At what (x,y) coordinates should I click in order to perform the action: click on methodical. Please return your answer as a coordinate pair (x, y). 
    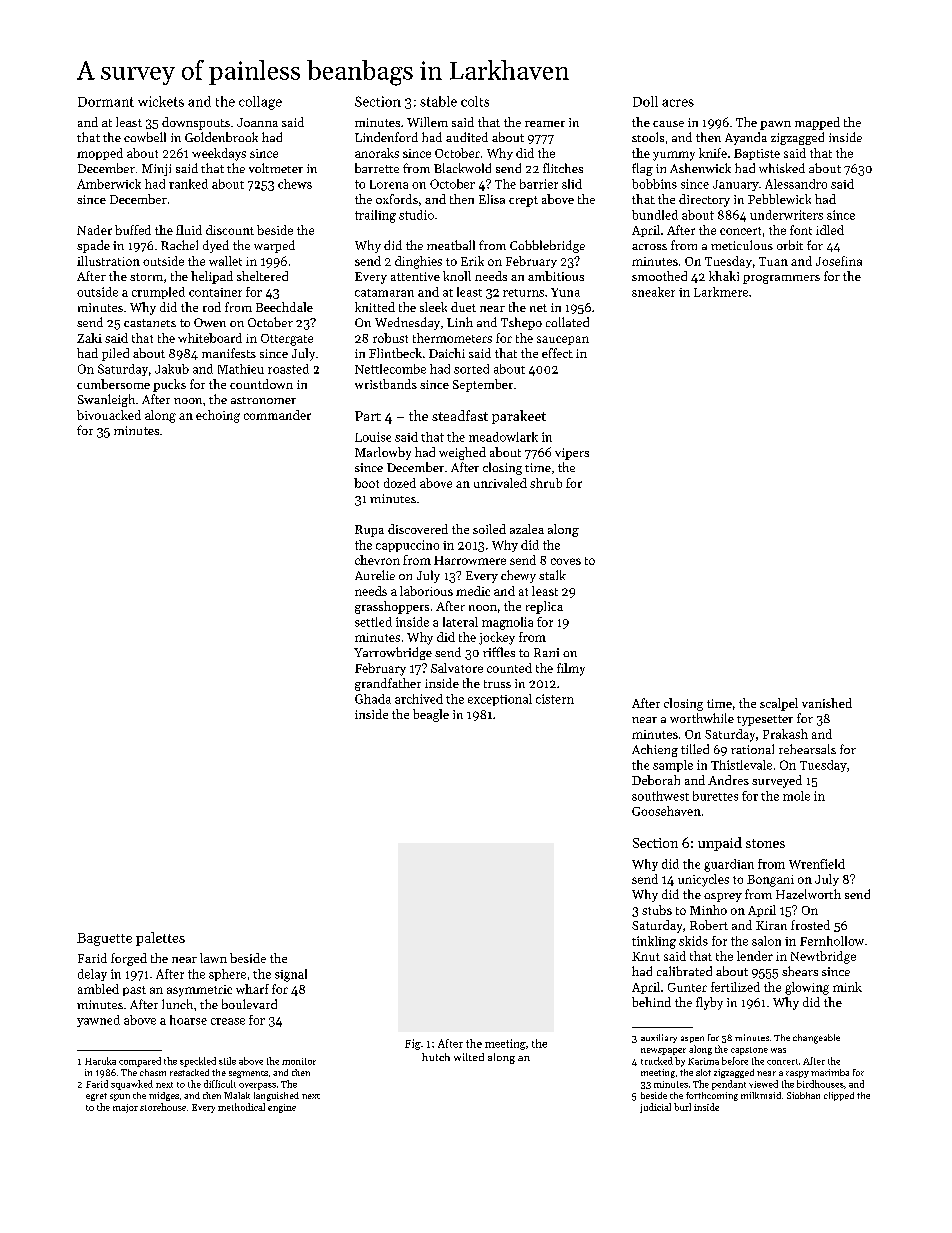
    Looking at the image, I should click on (241, 1107).
